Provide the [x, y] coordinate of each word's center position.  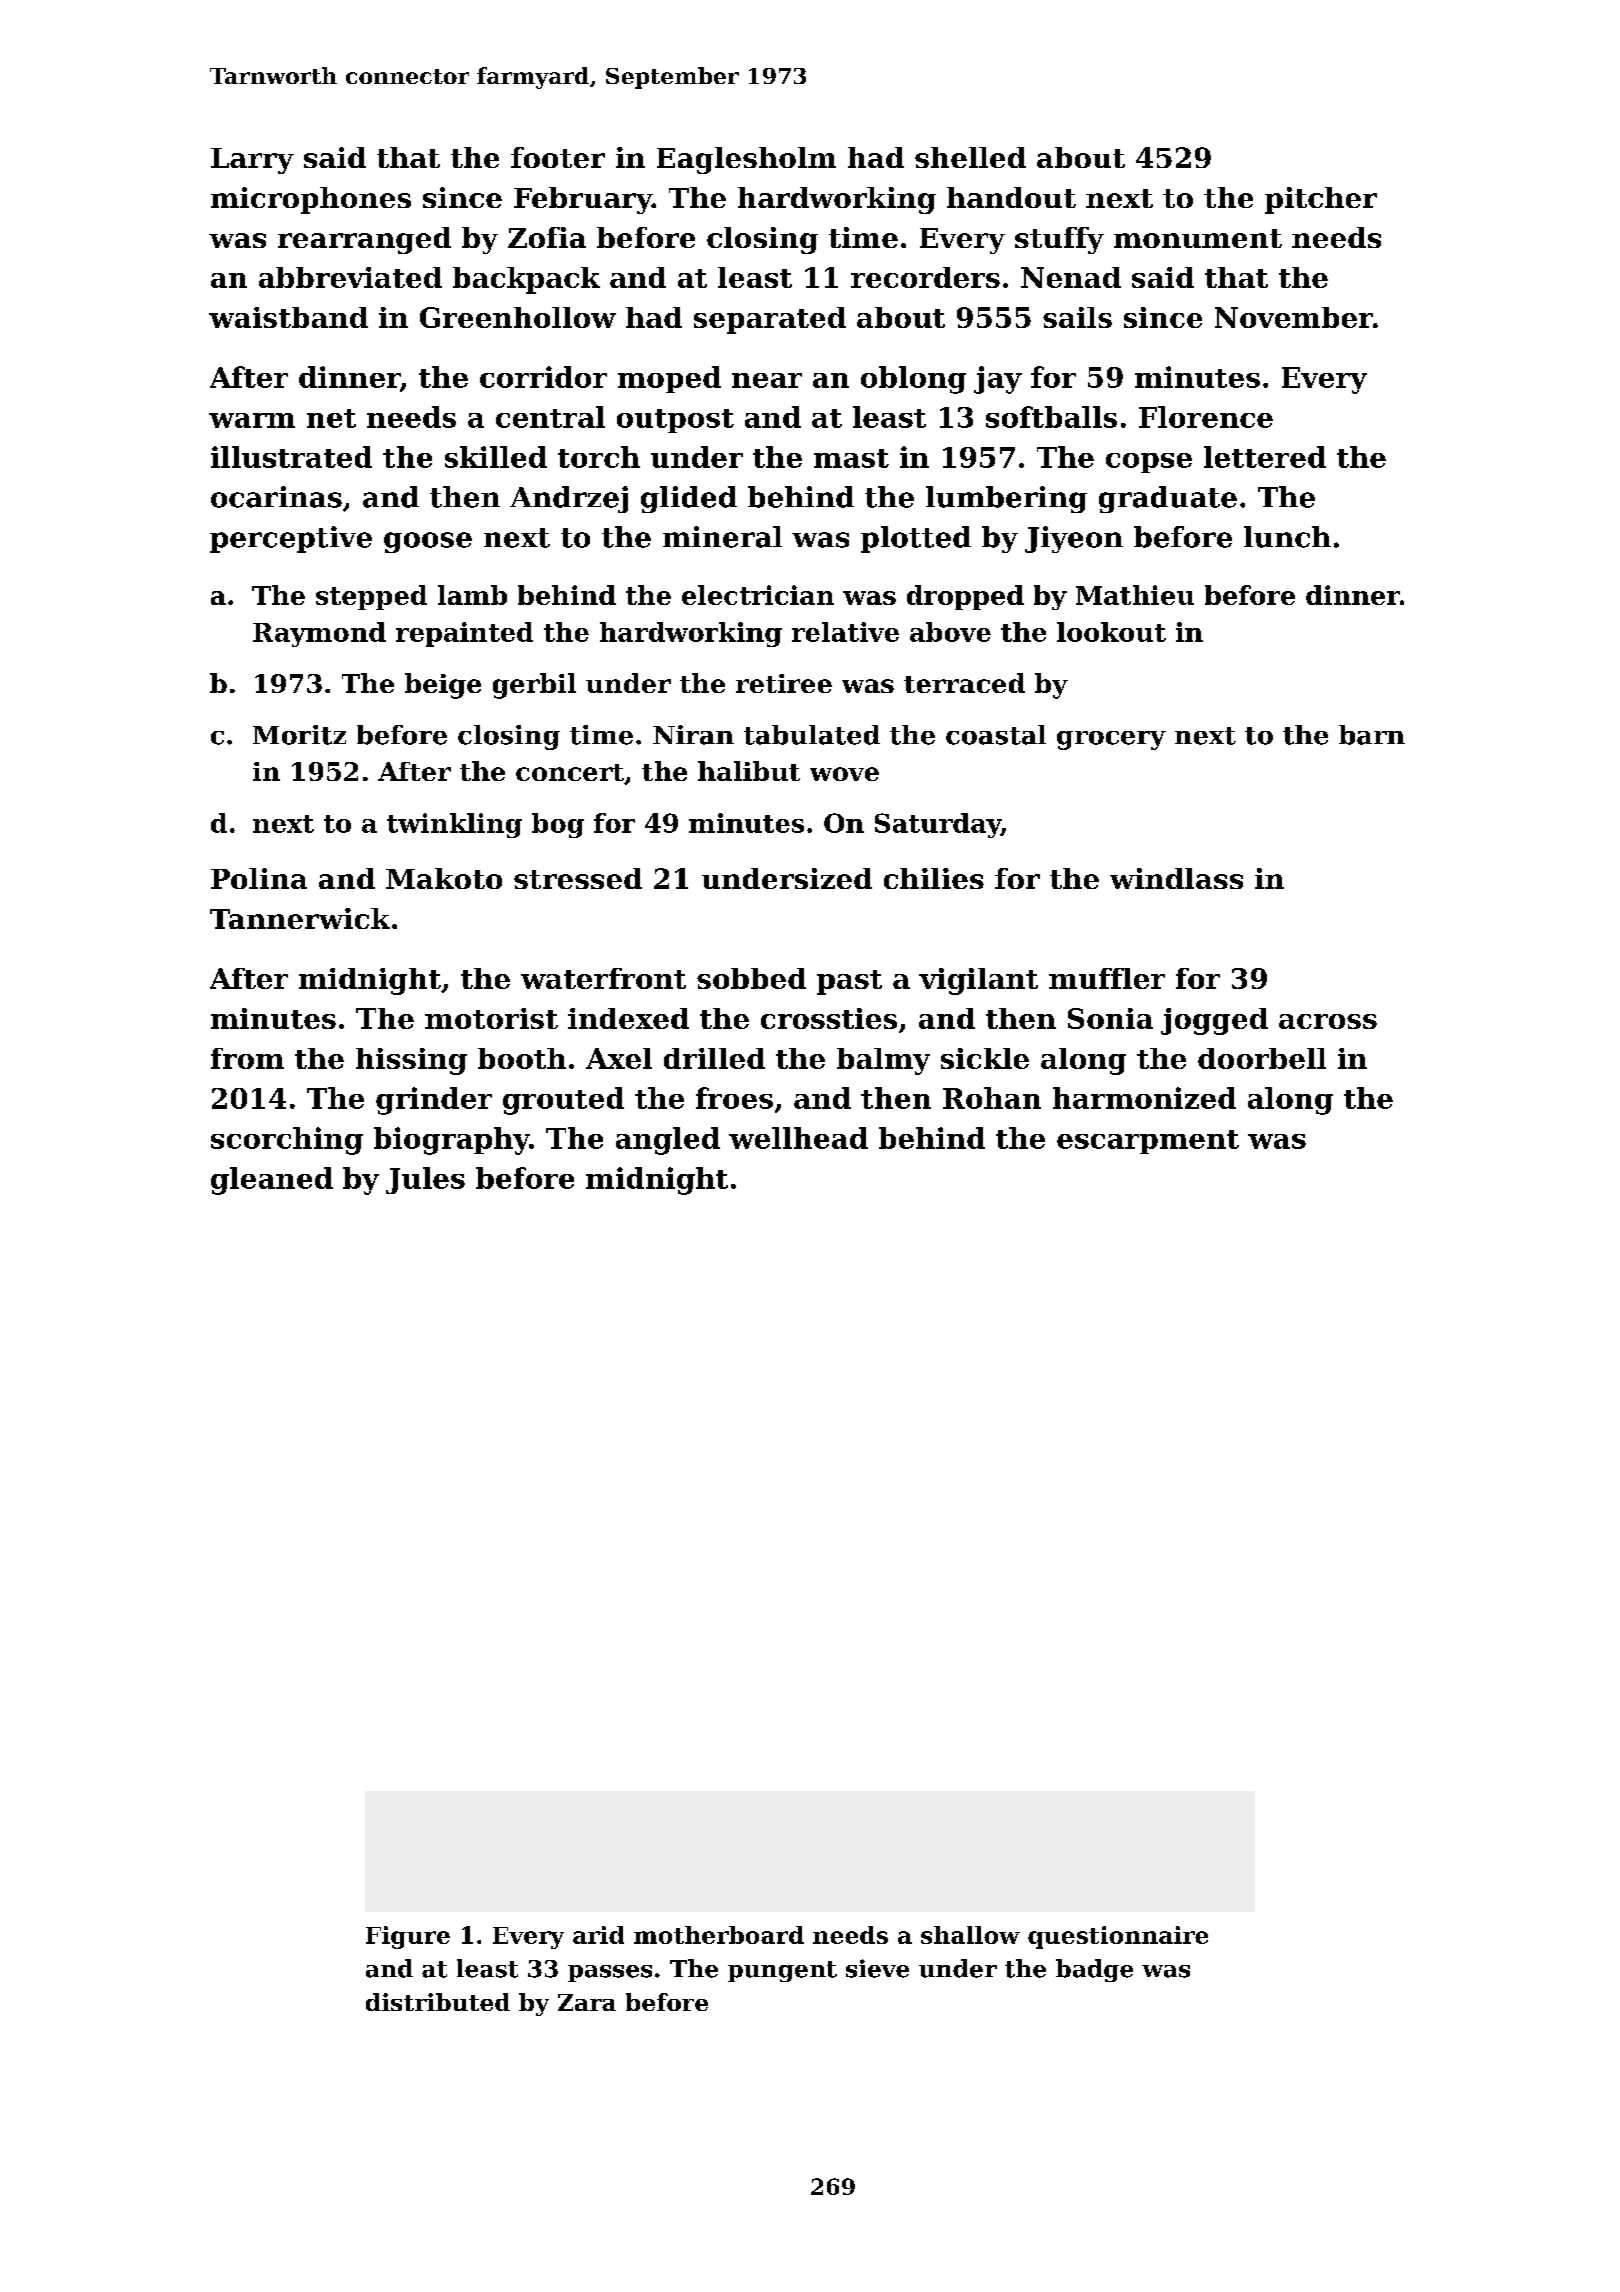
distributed [438, 2002]
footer [558, 157]
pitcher [1321, 200]
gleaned [272, 1181]
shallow [970, 1935]
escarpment [1148, 1142]
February [583, 200]
